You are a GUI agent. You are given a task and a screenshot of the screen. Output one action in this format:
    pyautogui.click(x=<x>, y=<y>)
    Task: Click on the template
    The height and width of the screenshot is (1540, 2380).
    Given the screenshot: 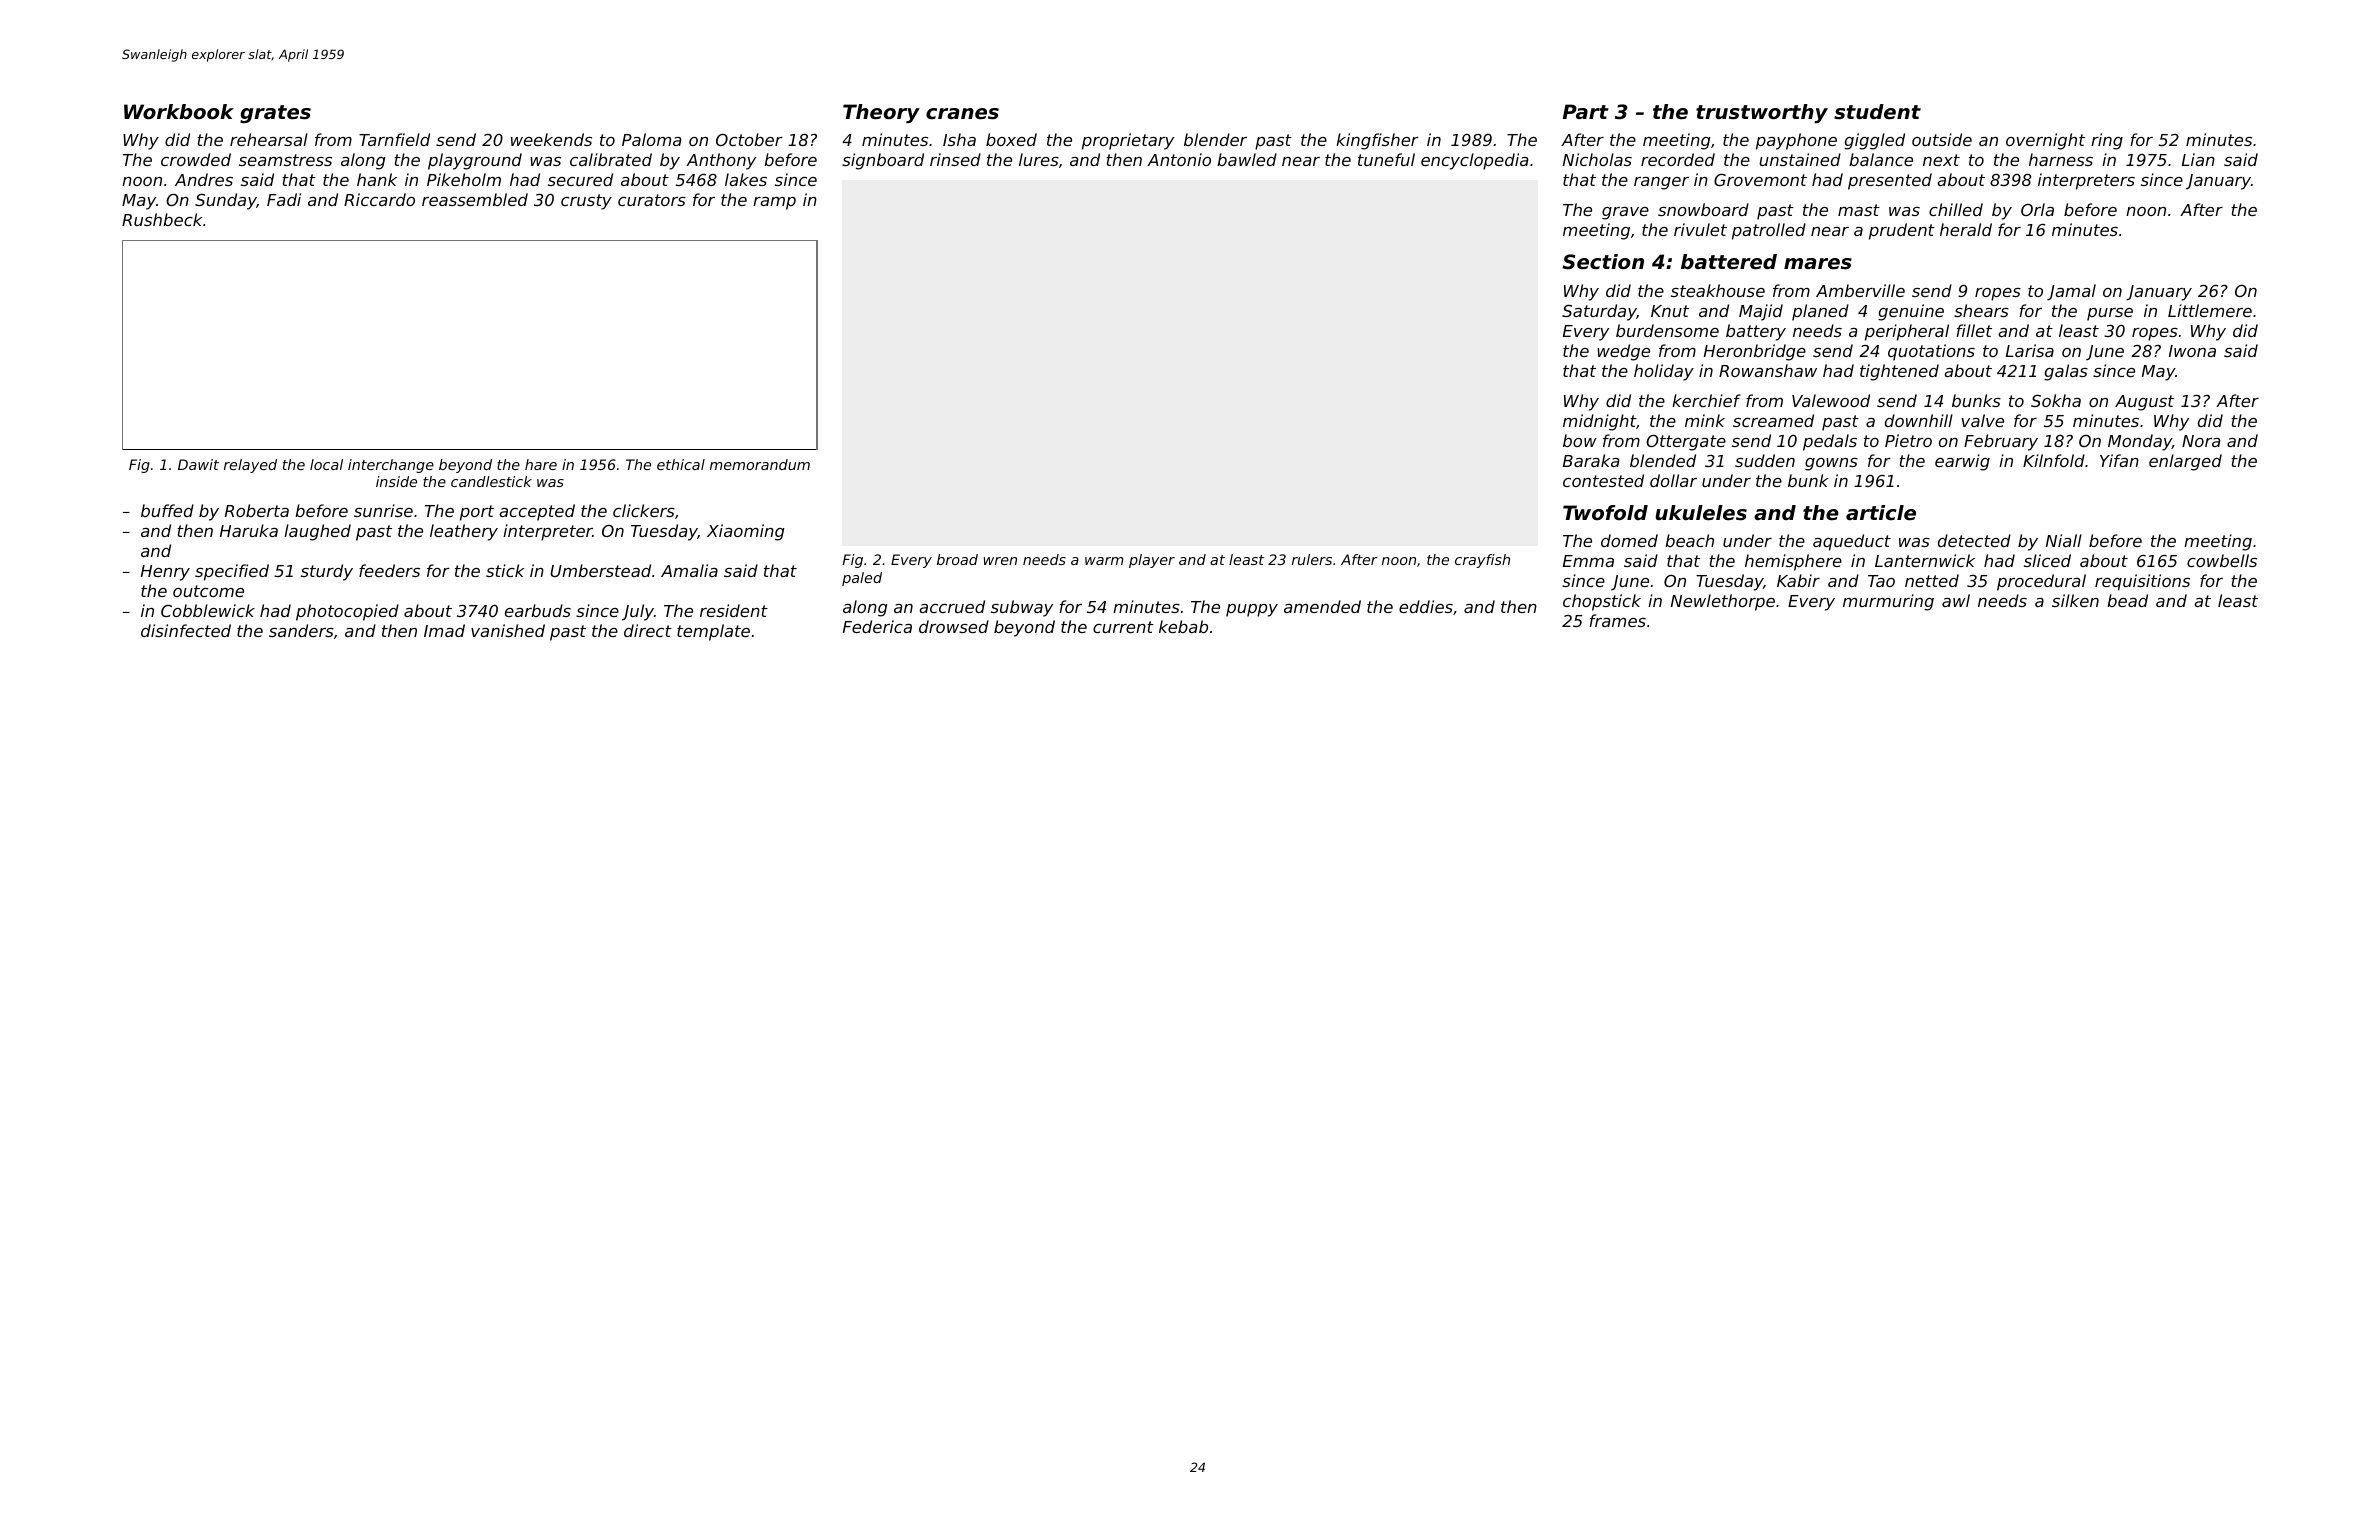 What is the action you would take?
    pyautogui.click(x=713, y=632)
